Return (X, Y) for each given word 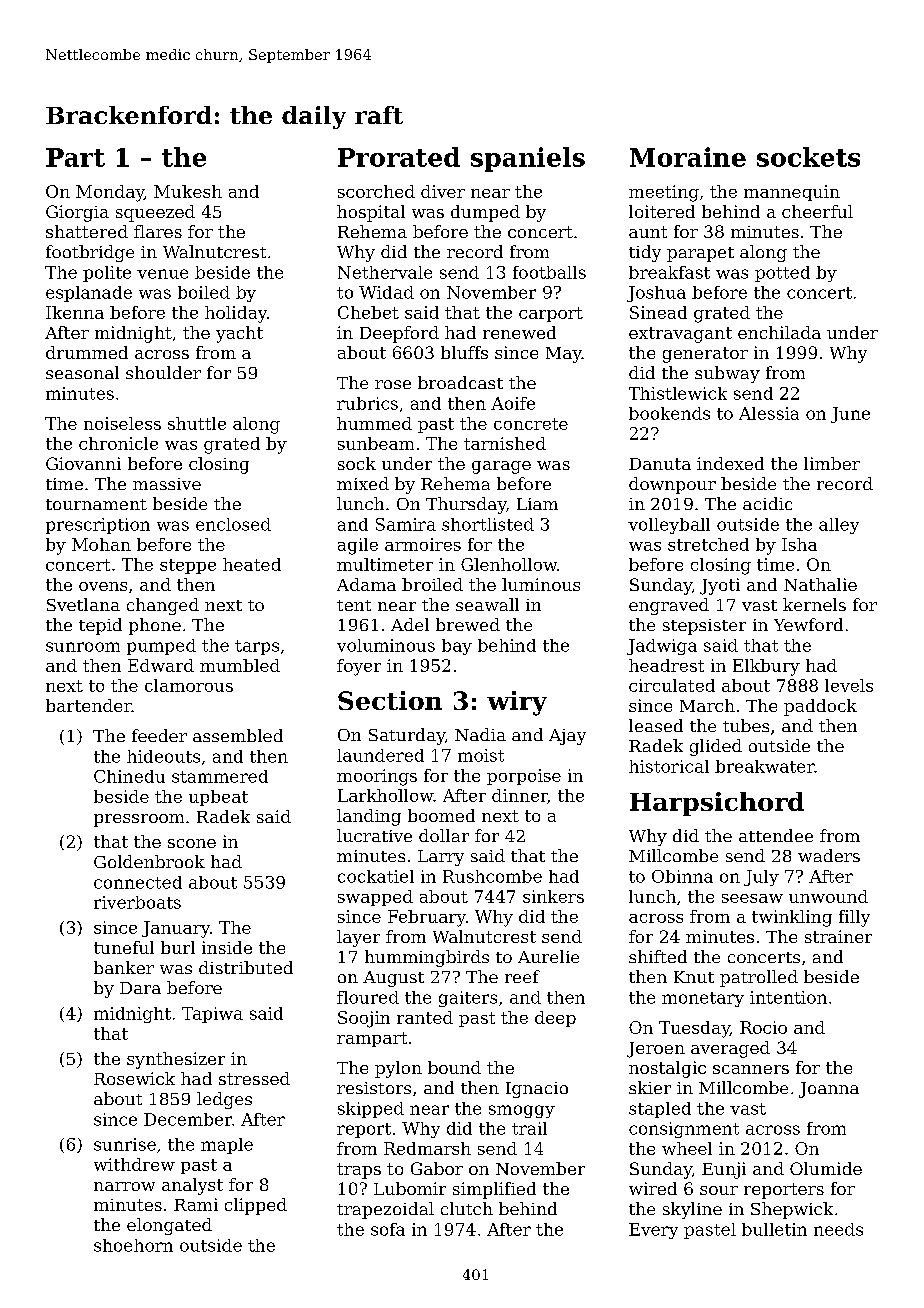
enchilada (779, 332)
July (761, 878)
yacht (239, 334)
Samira (406, 524)
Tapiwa (212, 1015)
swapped (375, 898)
